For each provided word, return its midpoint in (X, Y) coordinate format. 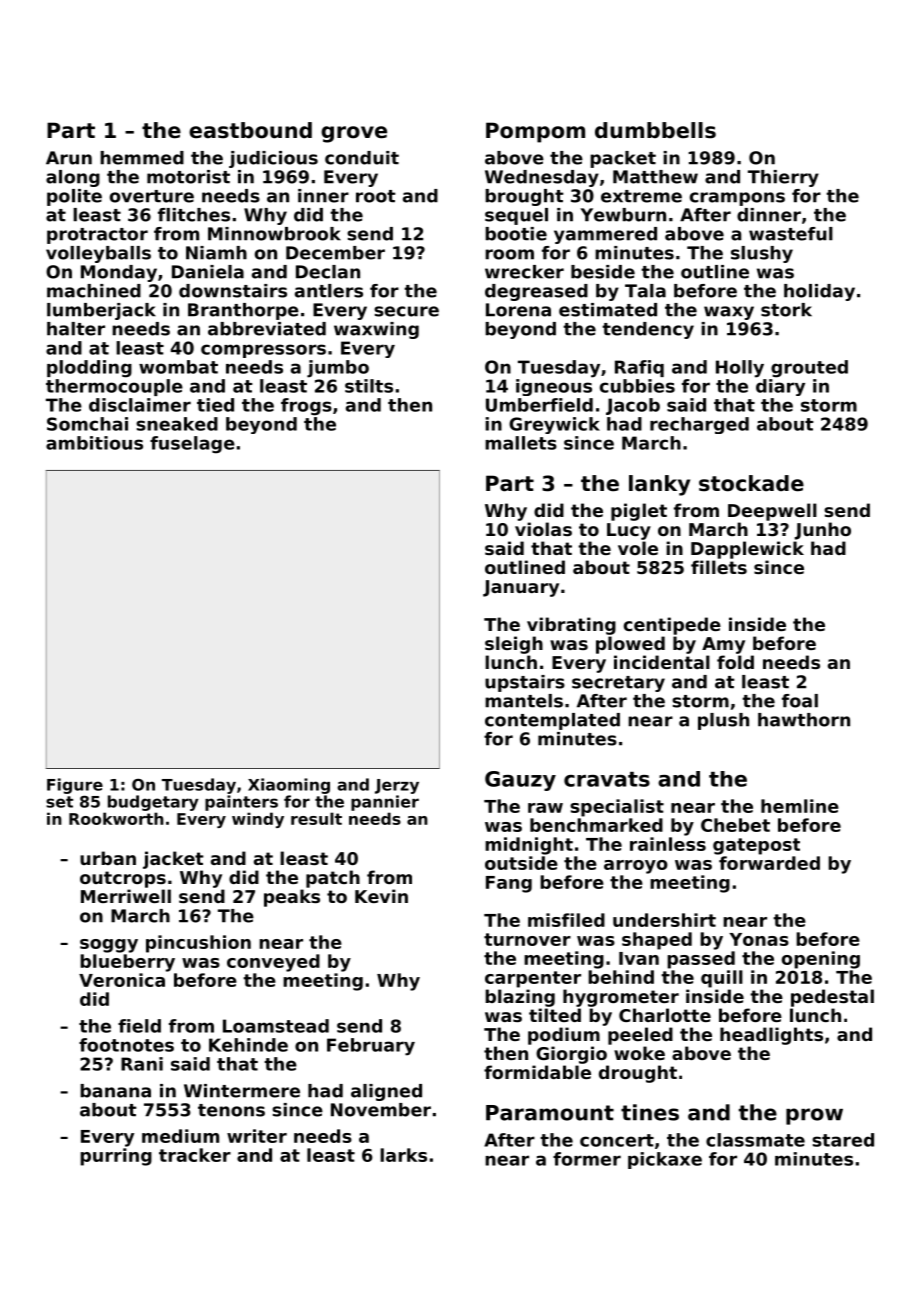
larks (403, 1155)
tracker (195, 1155)
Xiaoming (289, 786)
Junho (823, 531)
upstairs (525, 683)
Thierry (783, 178)
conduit (362, 158)
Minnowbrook (274, 234)
